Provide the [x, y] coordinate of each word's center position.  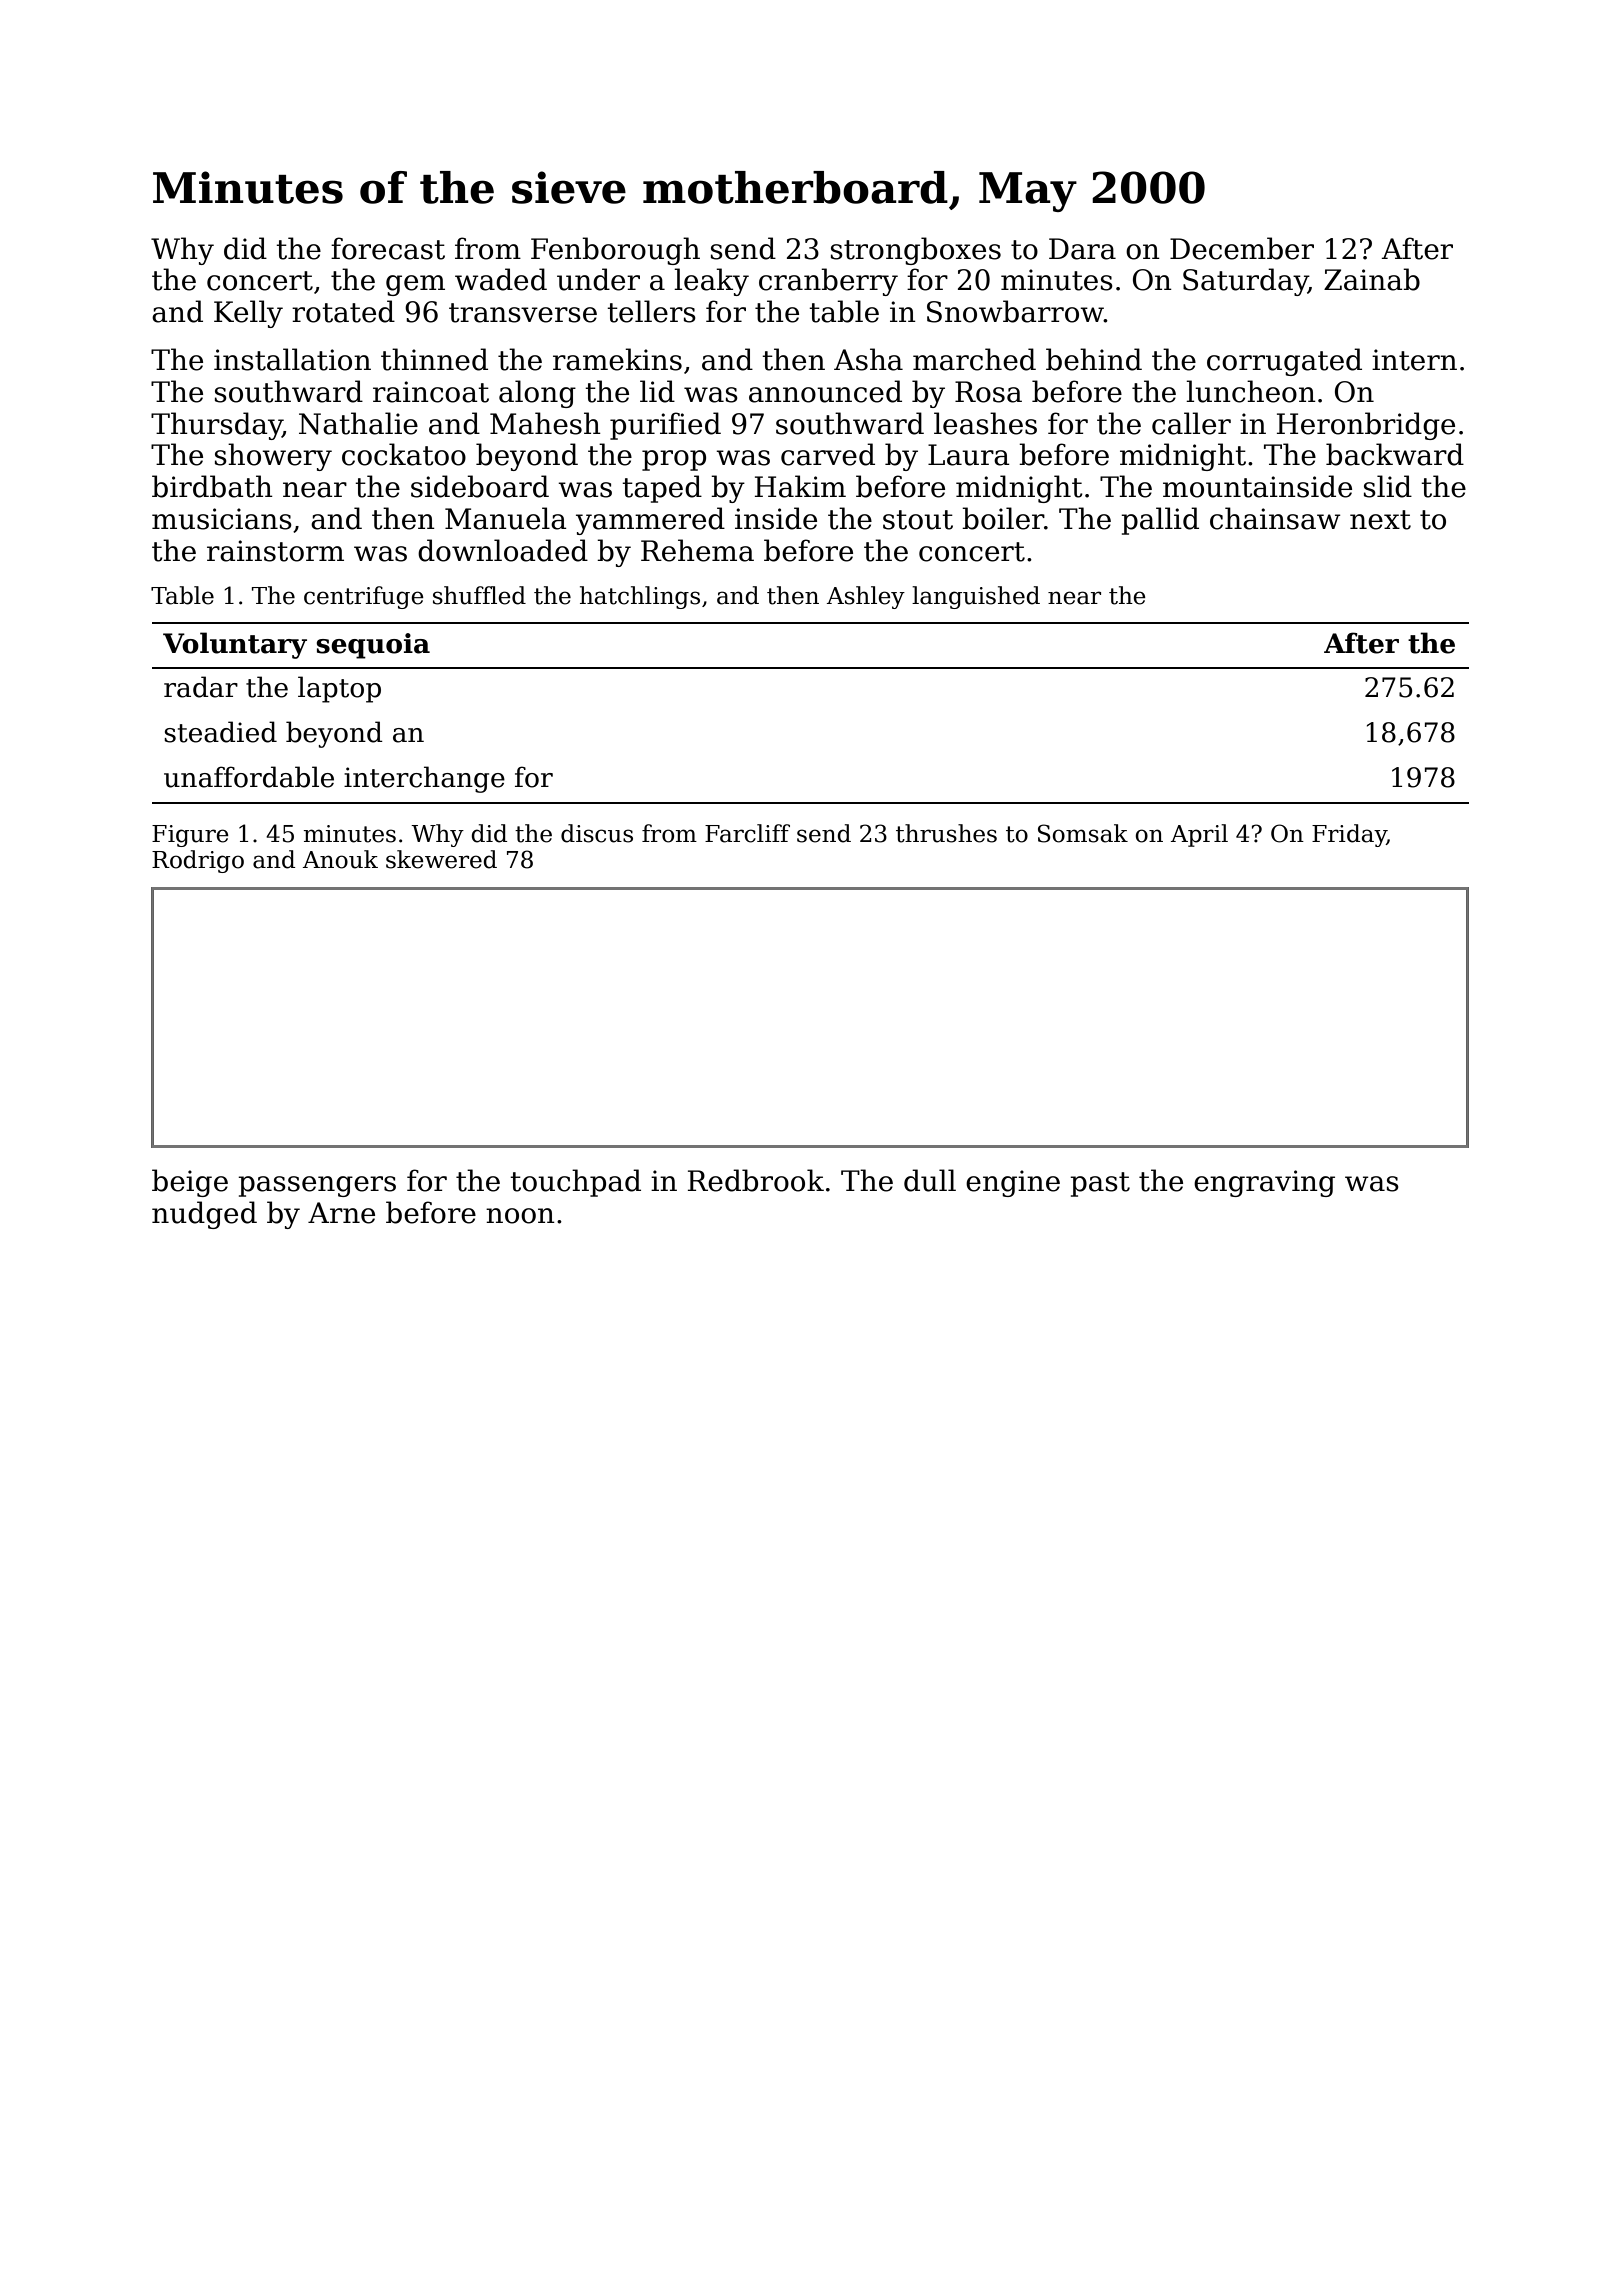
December [1242, 248]
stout [918, 520]
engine [1013, 1183]
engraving [1264, 1183]
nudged [204, 1215]
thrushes [946, 833]
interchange [424, 779]
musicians [222, 519]
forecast [388, 248]
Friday [1349, 835]
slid [1388, 486]
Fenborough [615, 251]
